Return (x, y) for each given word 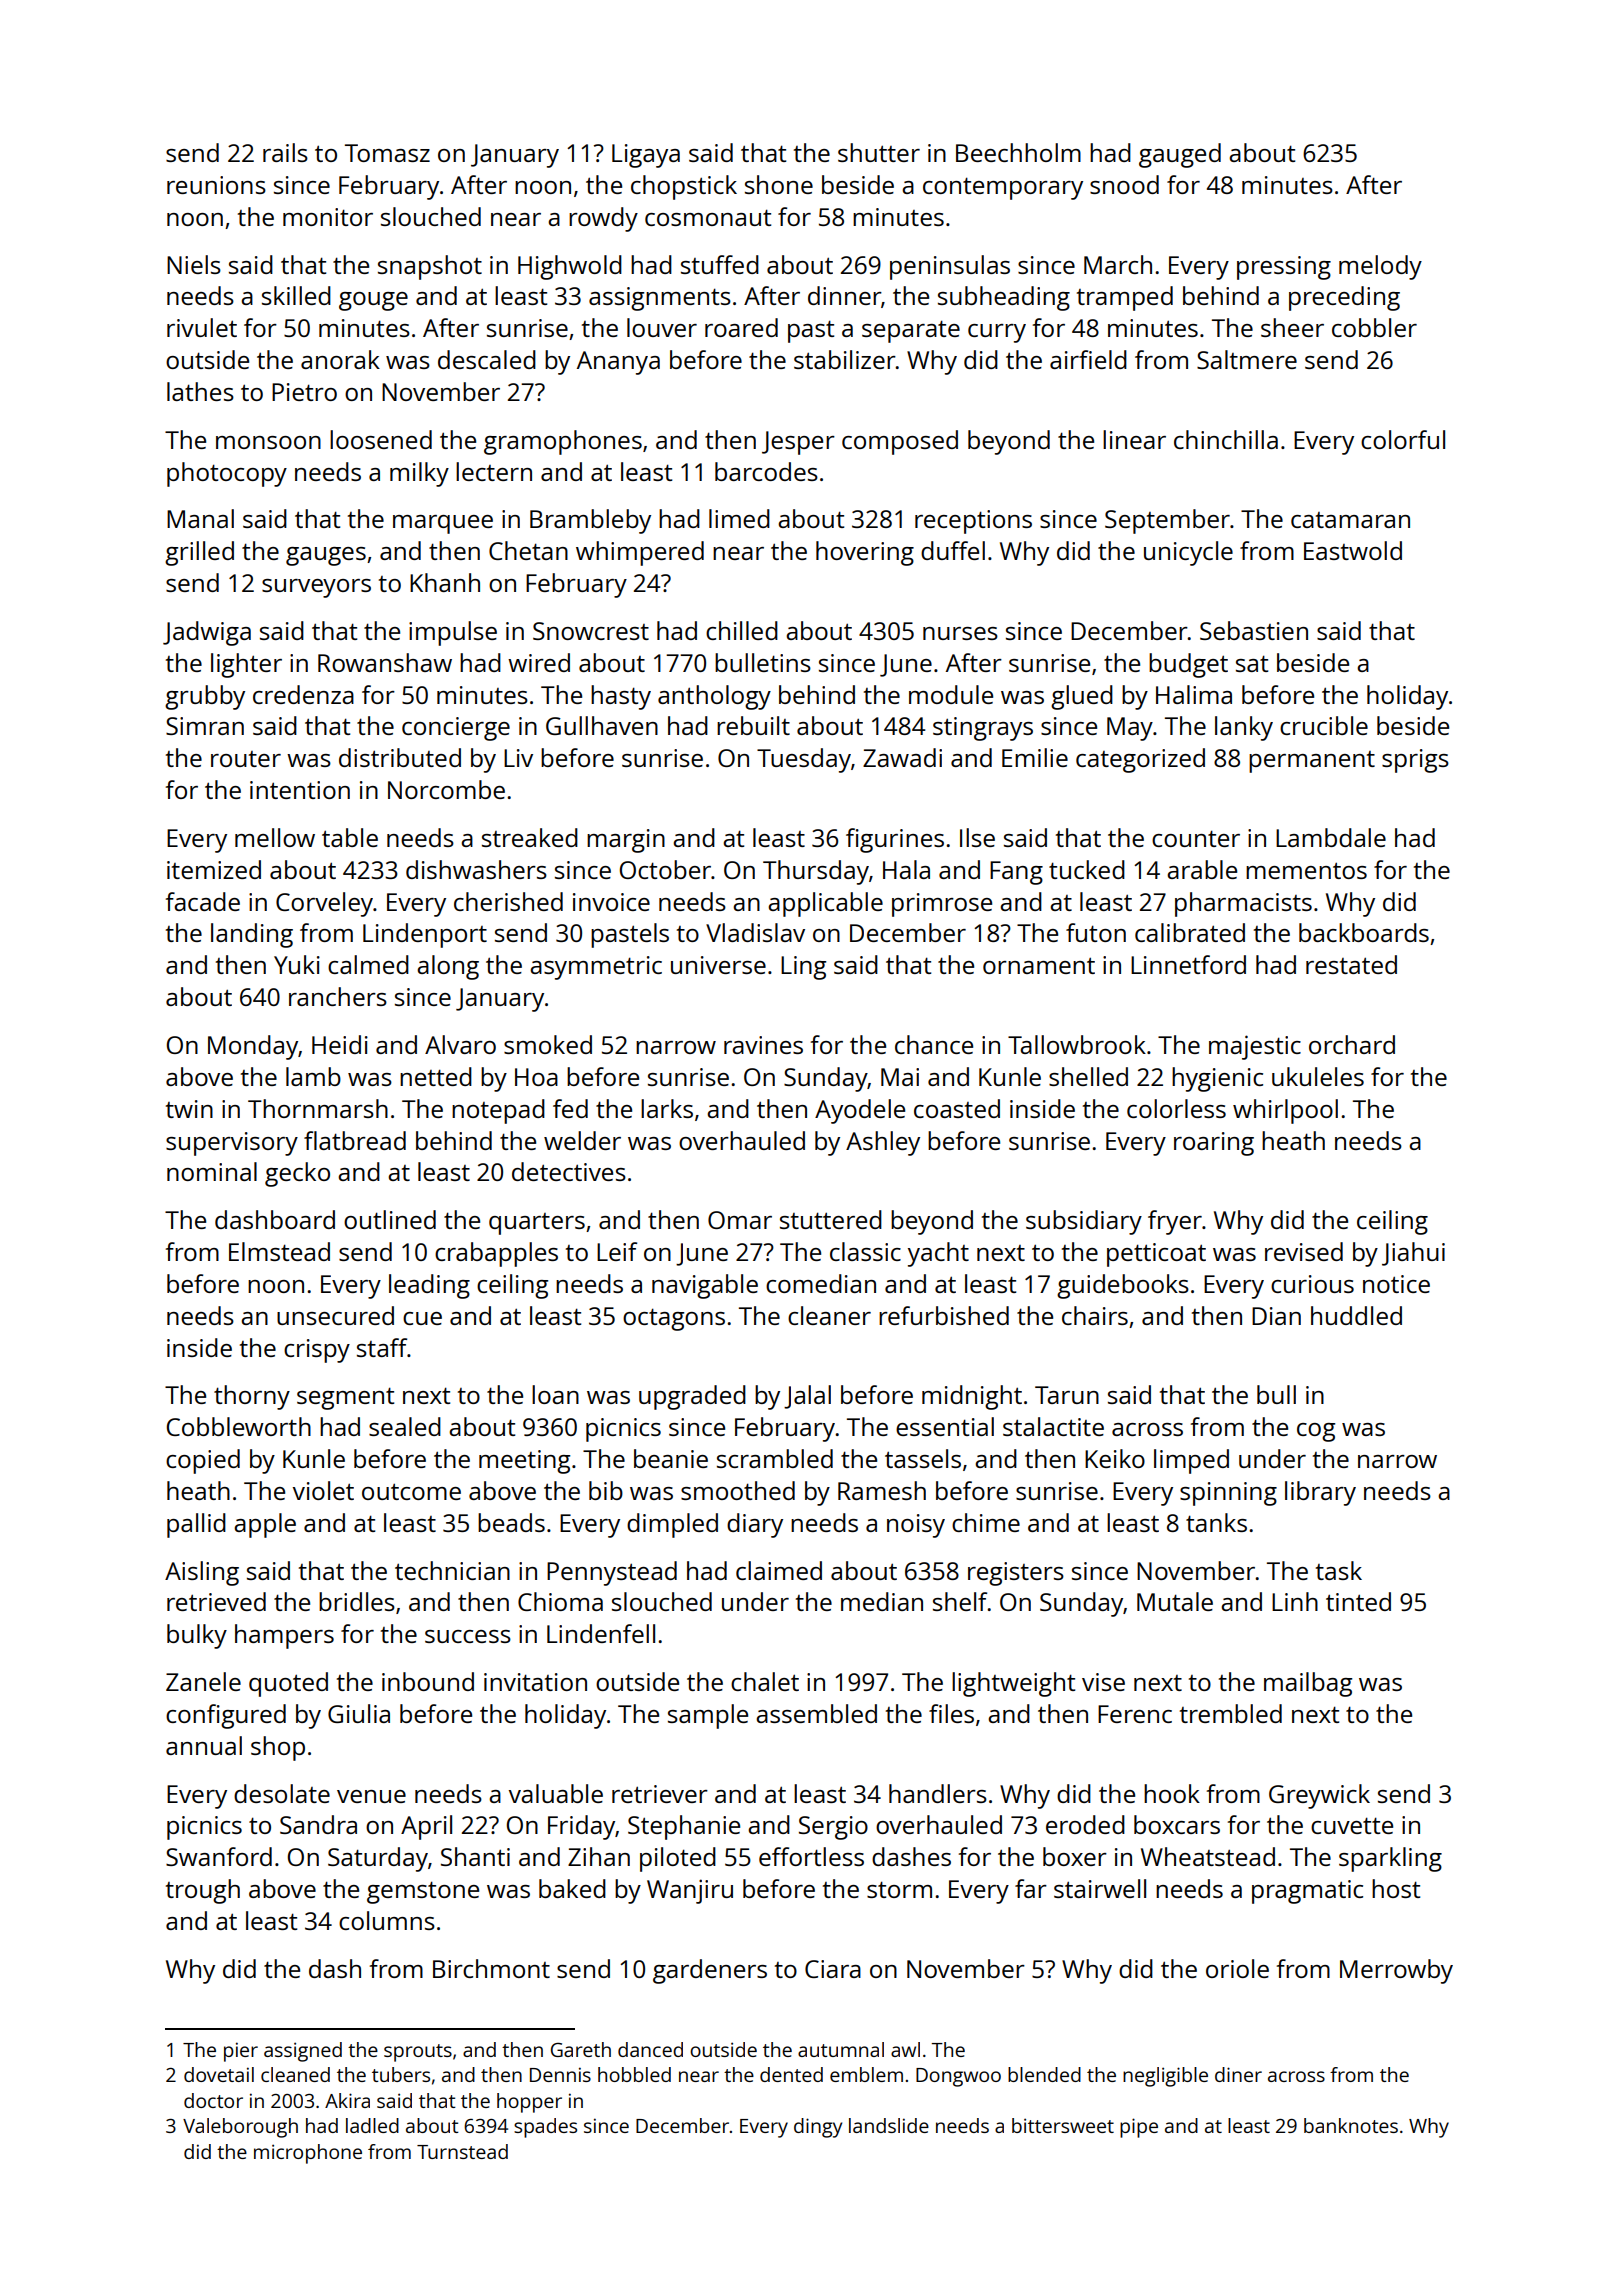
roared (741, 327)
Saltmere (1247, 359)
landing (252, 935)
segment (345, 1398)
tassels (923, 1458)
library (1320, 1493)
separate (911, 331)
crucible (1324, 725)
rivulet (202, 327)
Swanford (219, 1856)
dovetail (219, 2074)
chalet (765, 1681)
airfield (1088, 359)
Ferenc (1135, 1714)
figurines (895, 840)
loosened (381, 439)
